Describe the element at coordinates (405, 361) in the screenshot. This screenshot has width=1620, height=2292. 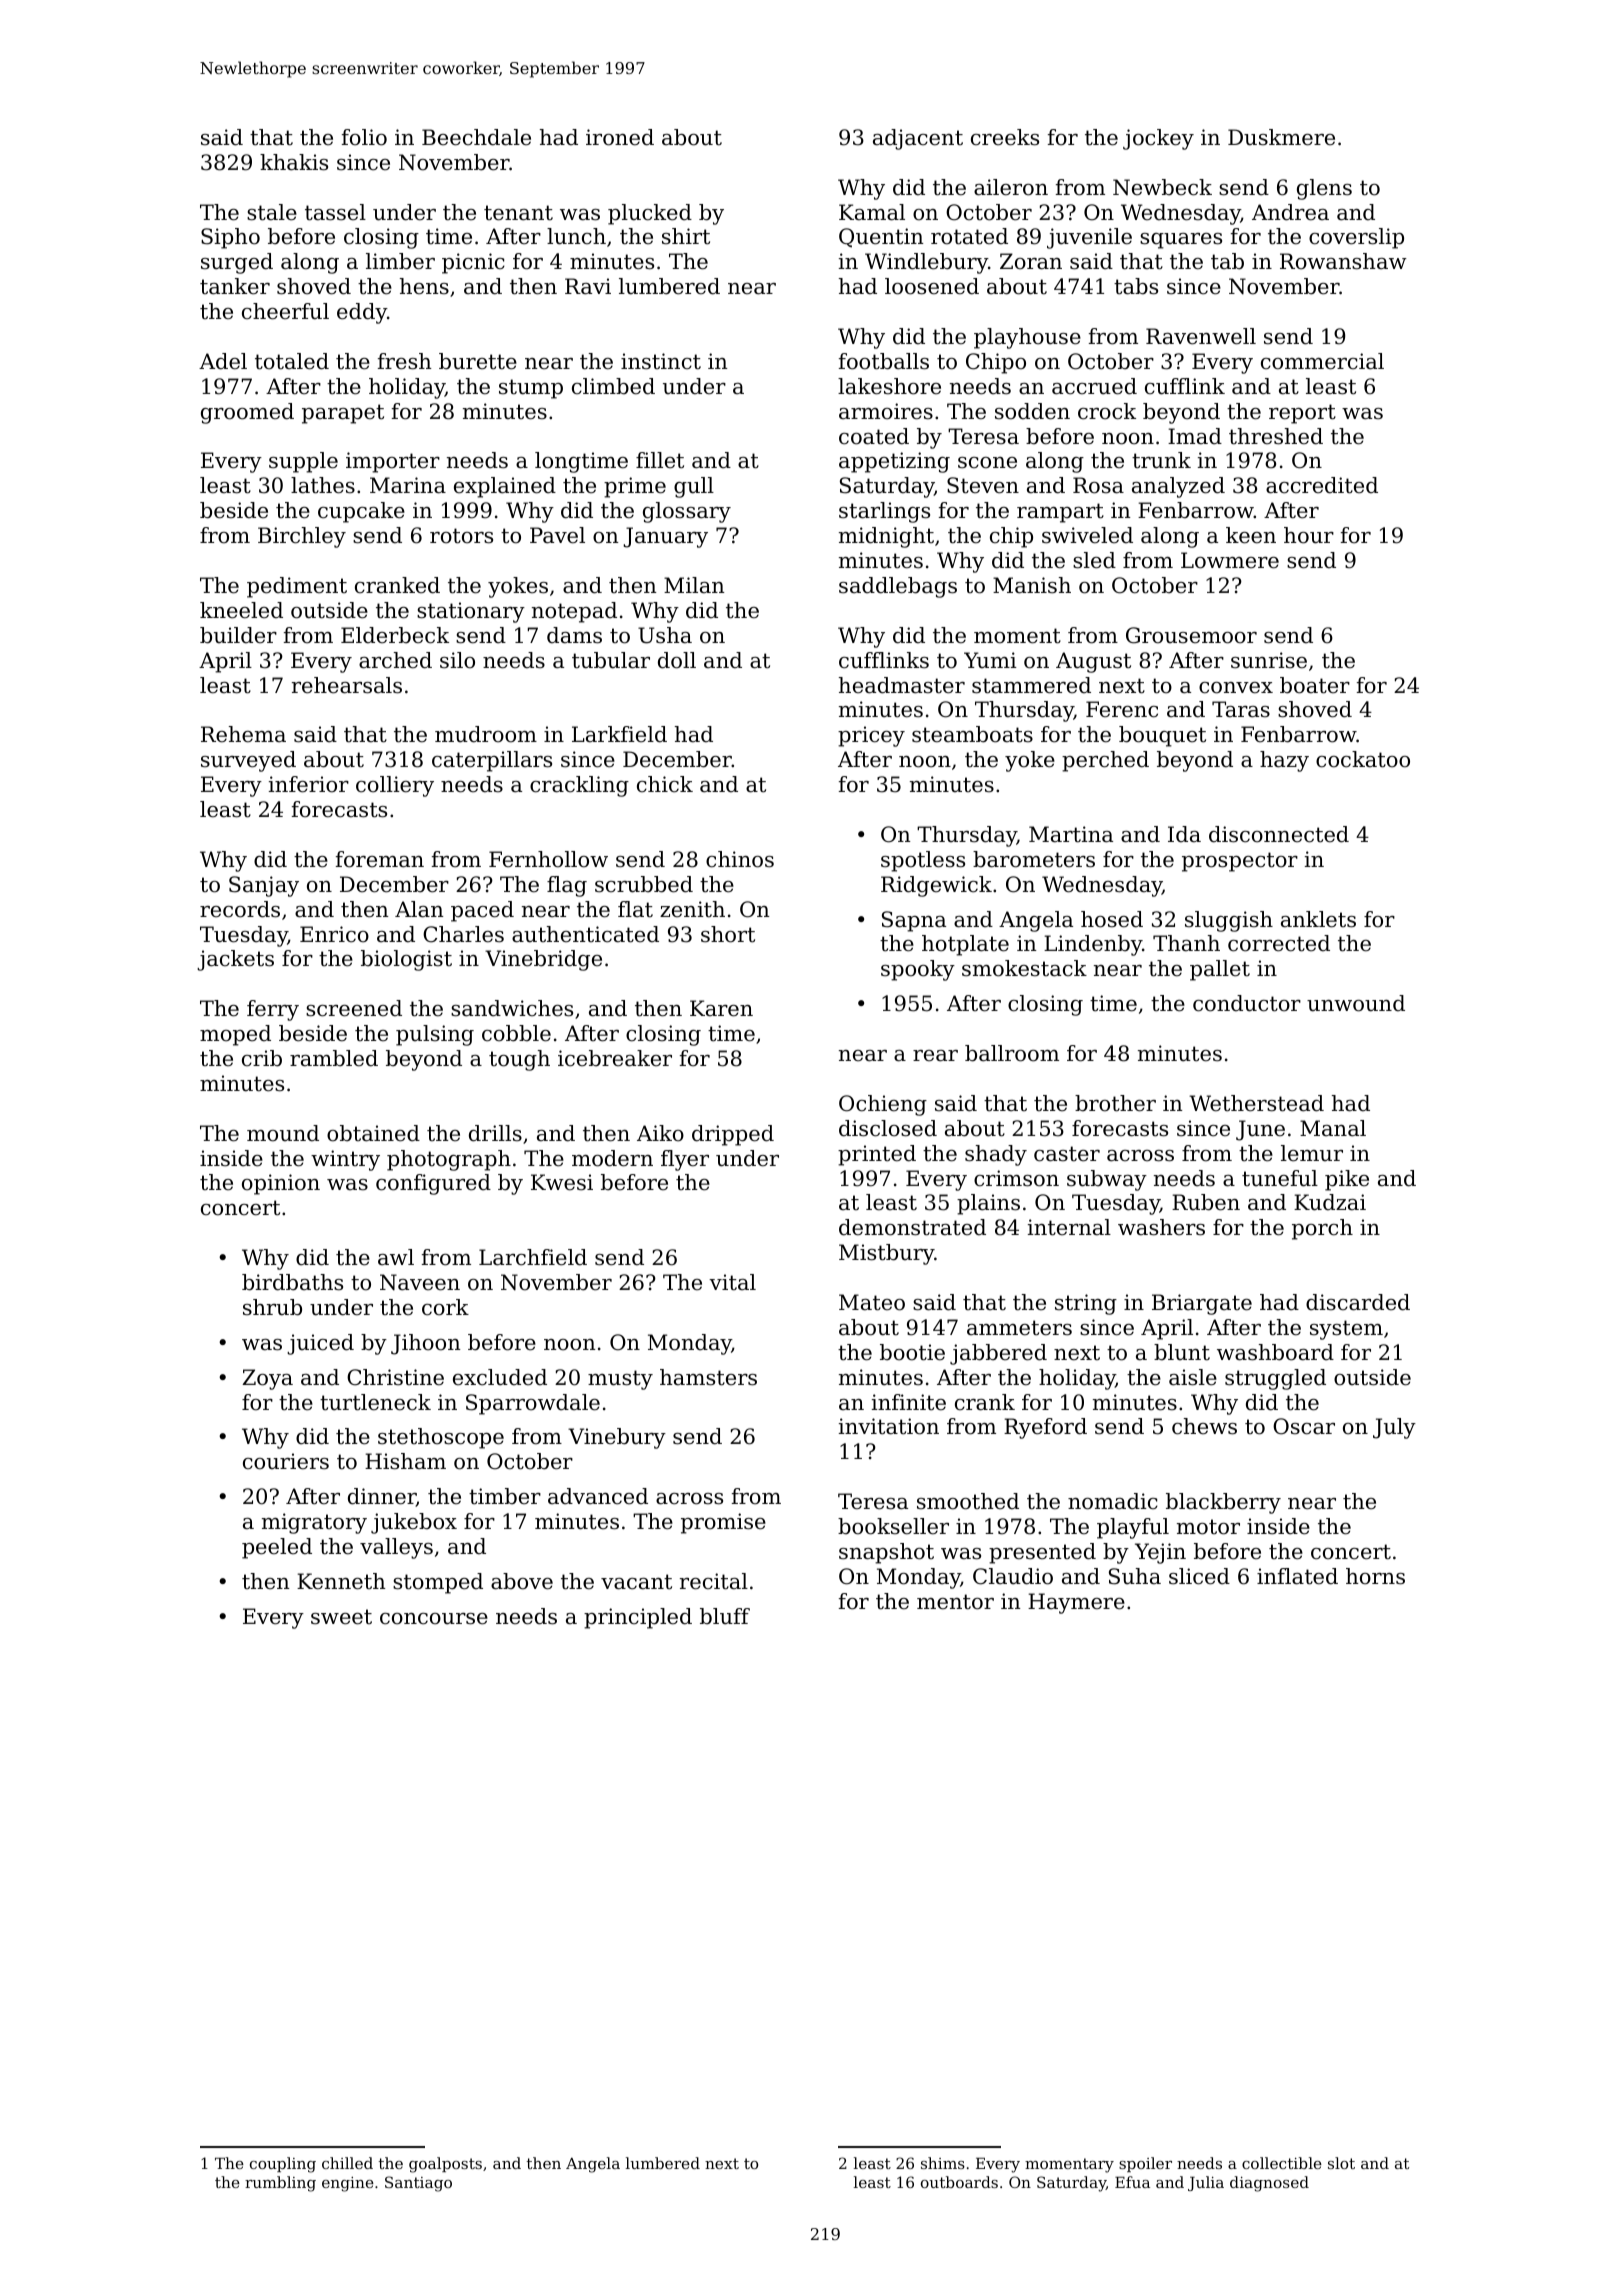
I see `fresh` at that location.
